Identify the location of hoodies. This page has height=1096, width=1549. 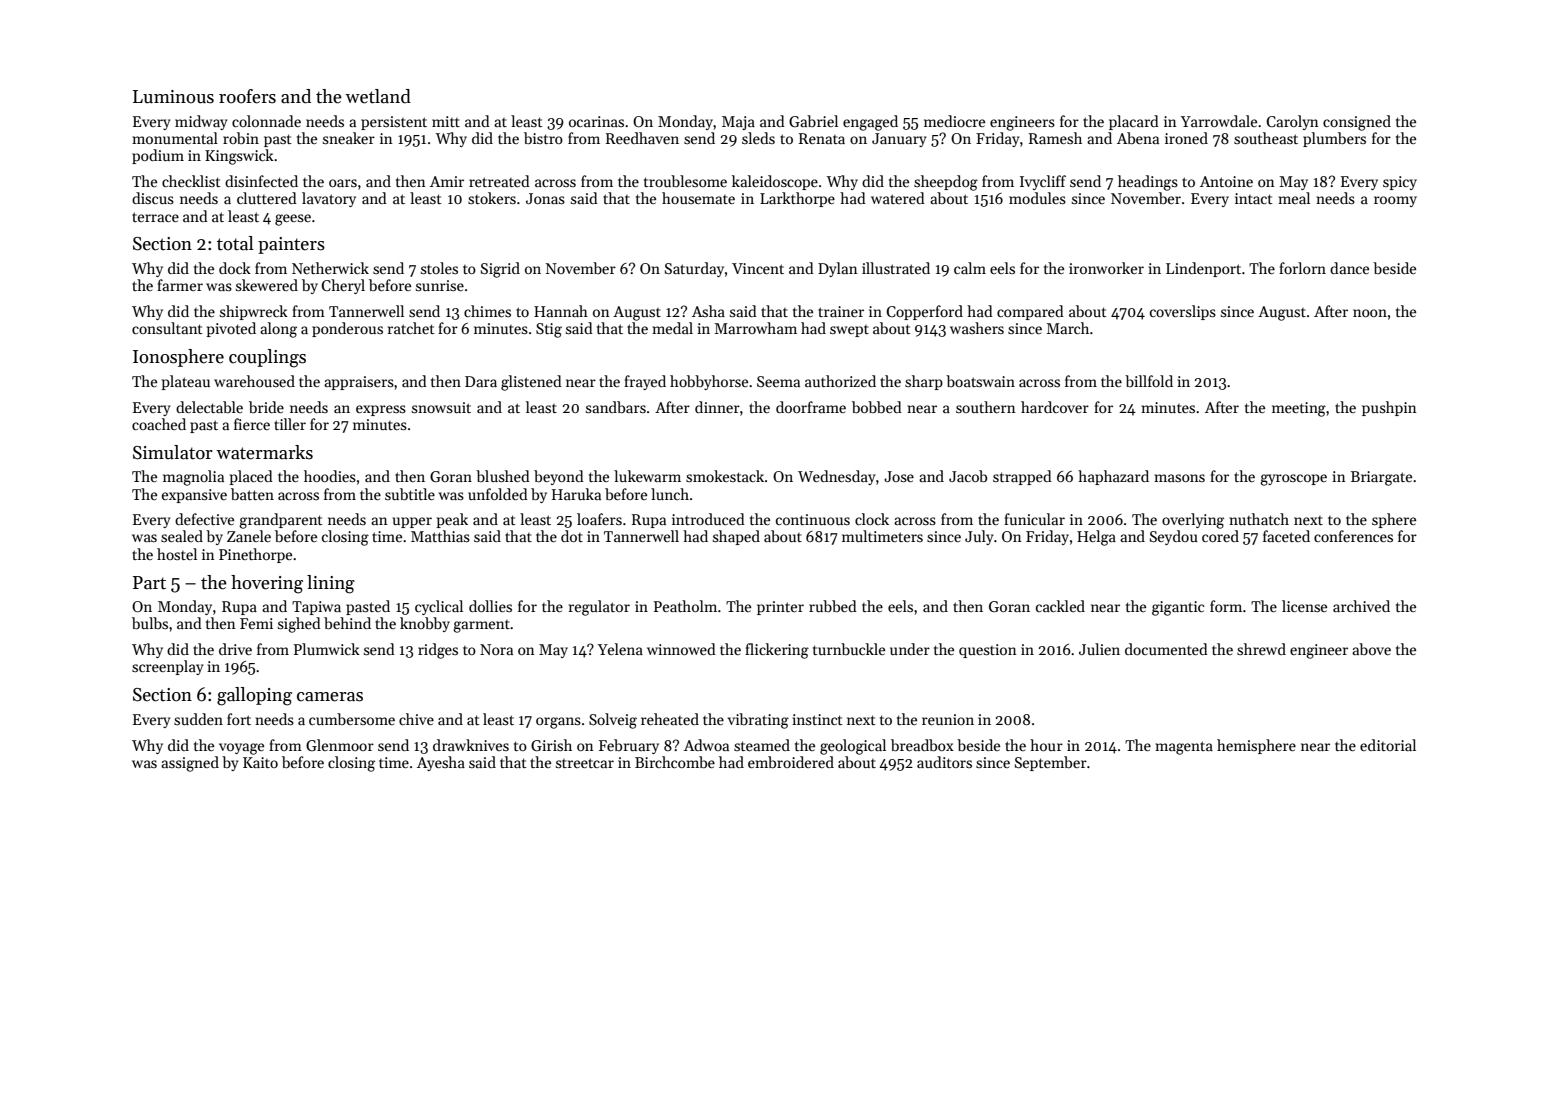
(330, 476).
